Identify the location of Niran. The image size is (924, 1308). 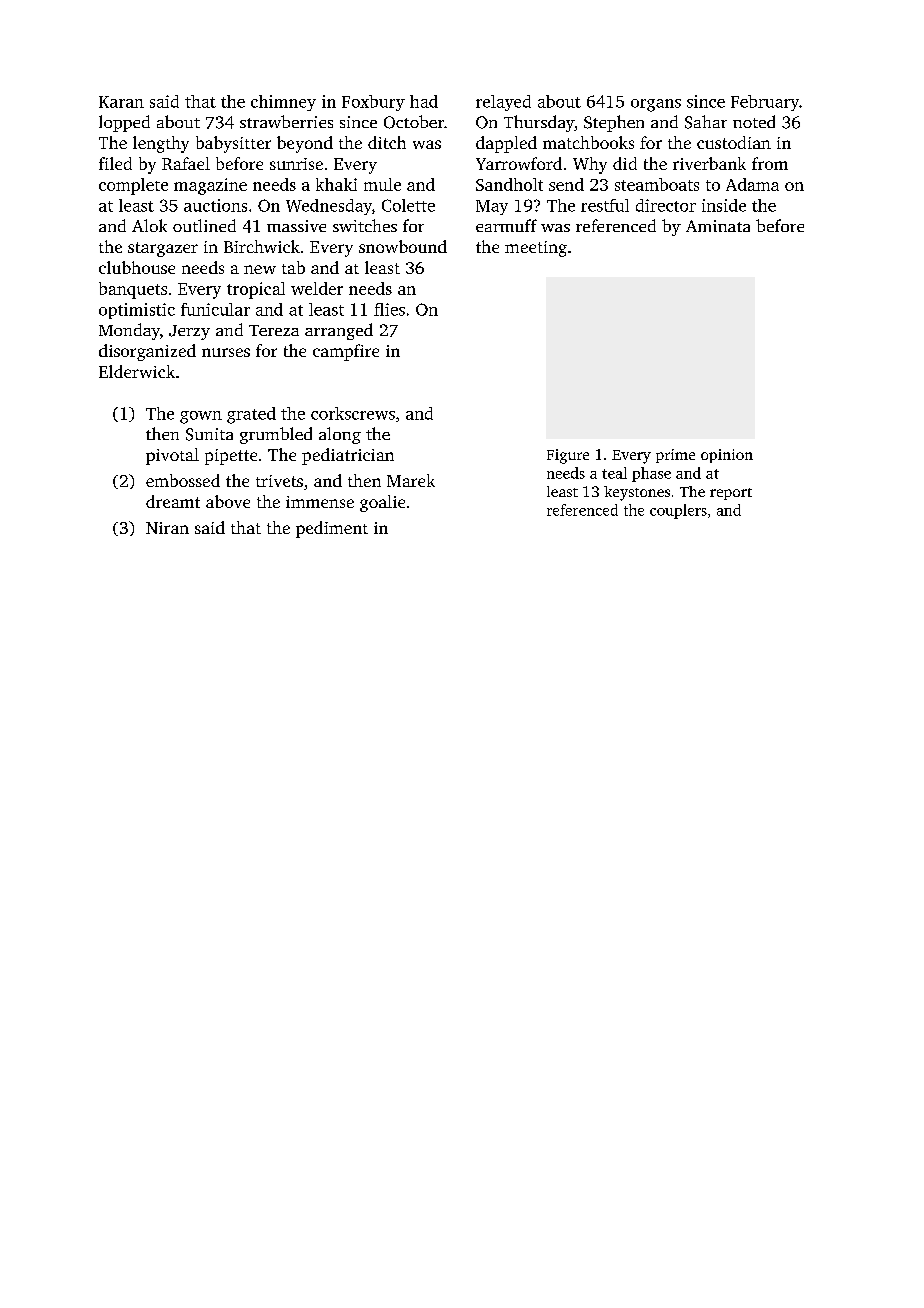
(167, 528).
